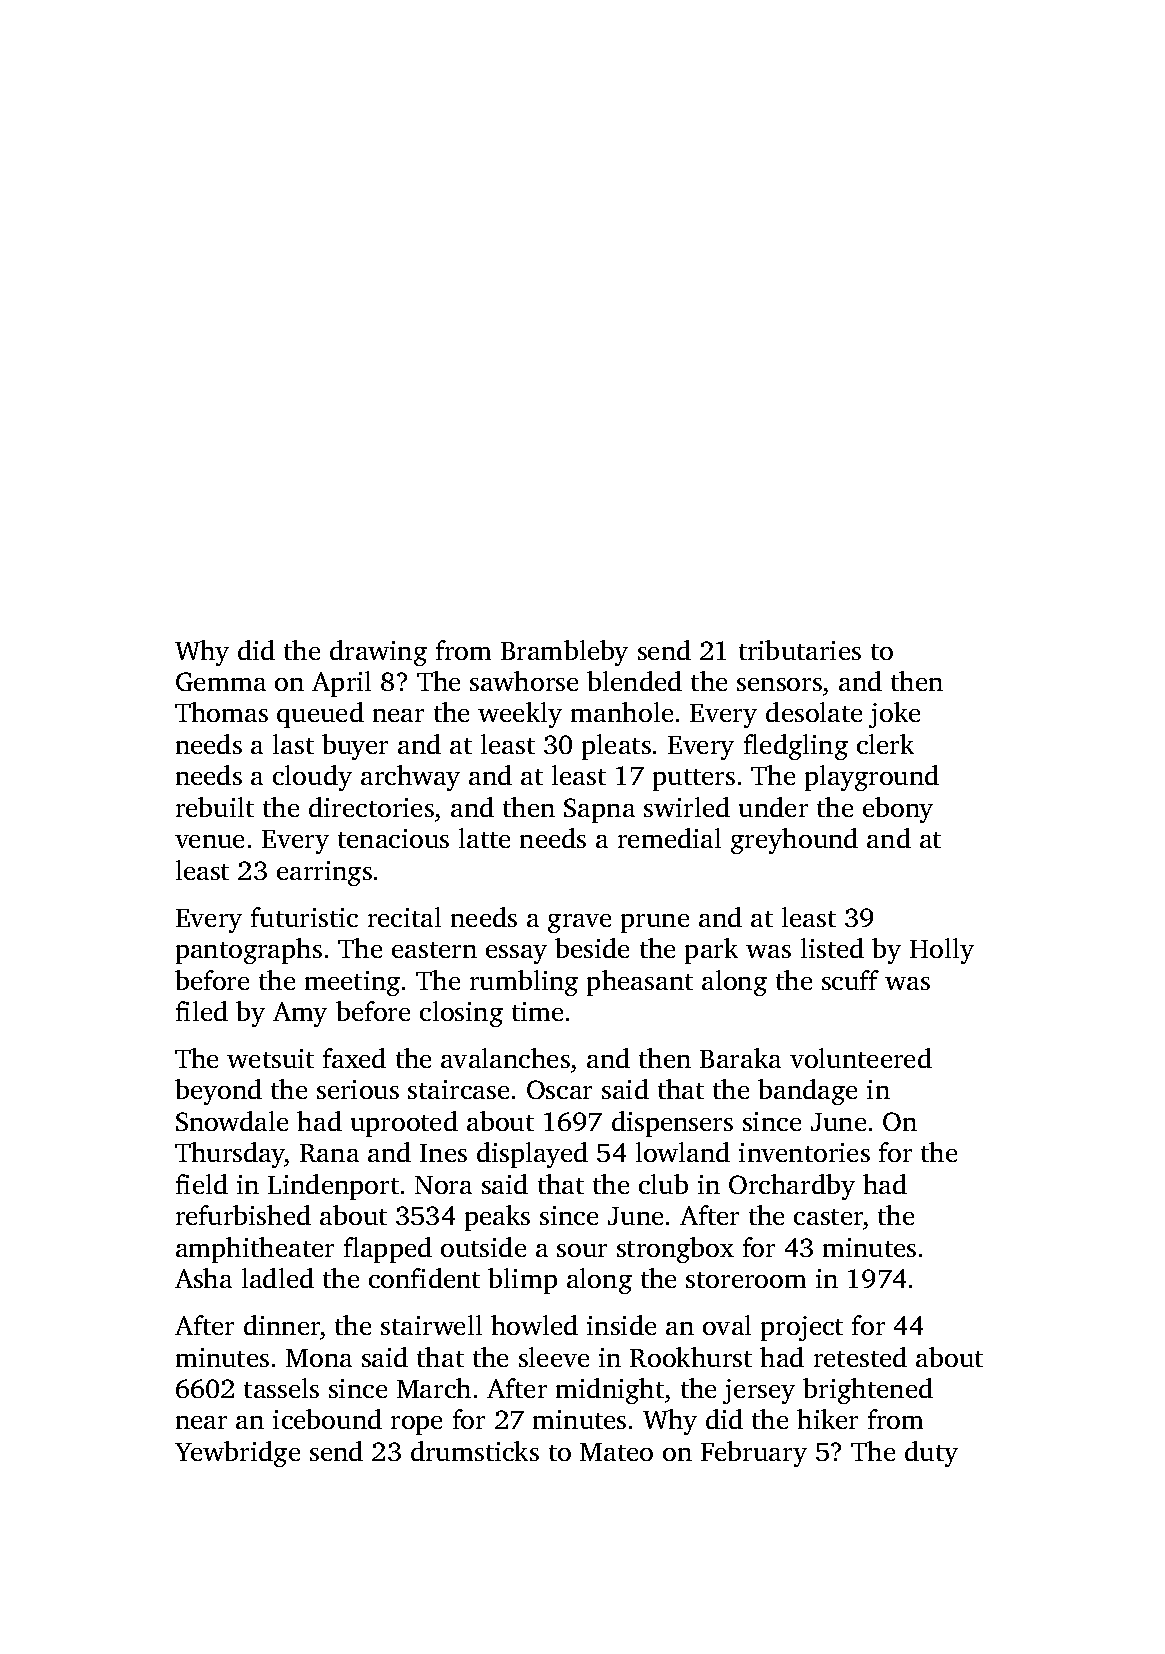  Describe the element at coordinates (616, 1452) in the screenshot. I see `Mateo` at that location.
